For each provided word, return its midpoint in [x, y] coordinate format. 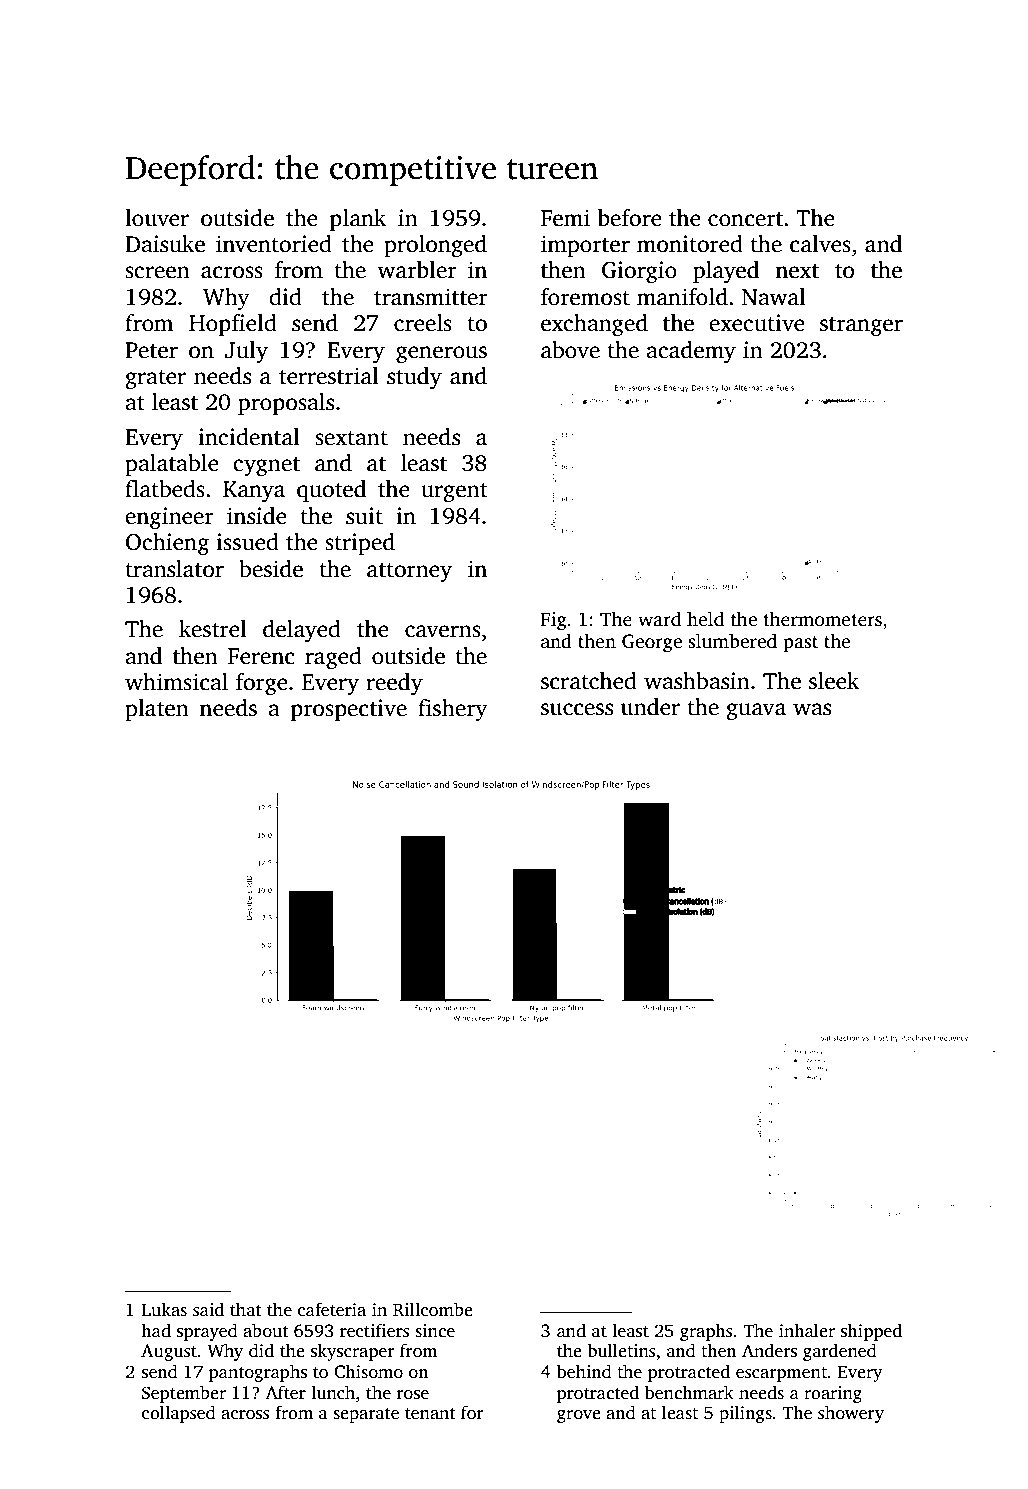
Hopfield [233, 325]
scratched [589, 681]
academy [691, 352]
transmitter [430, 297]
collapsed [179, 1414]
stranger [861, 327]
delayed [302, 631]
